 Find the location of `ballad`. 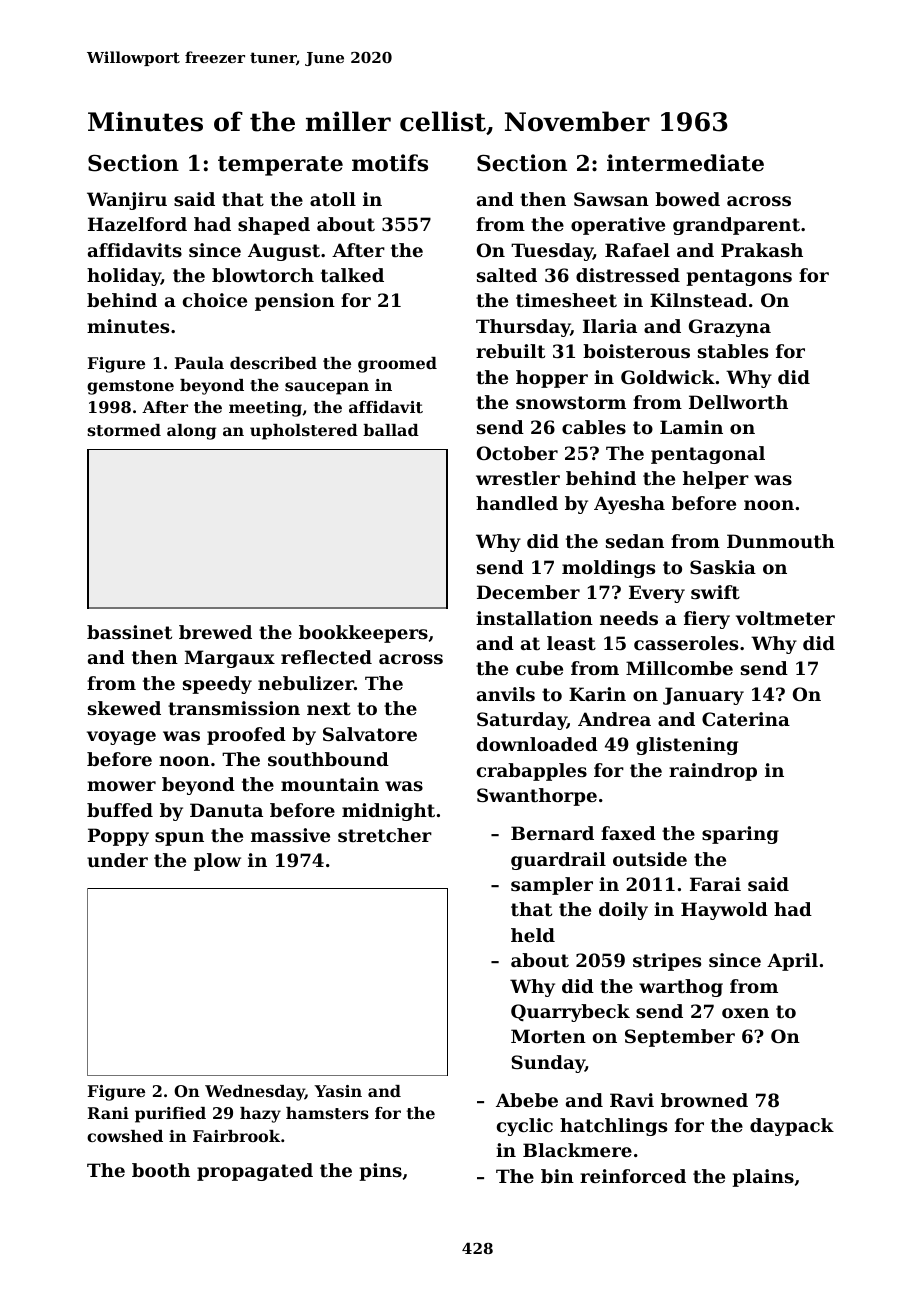

ballad is located at coordinates (391, 430).
